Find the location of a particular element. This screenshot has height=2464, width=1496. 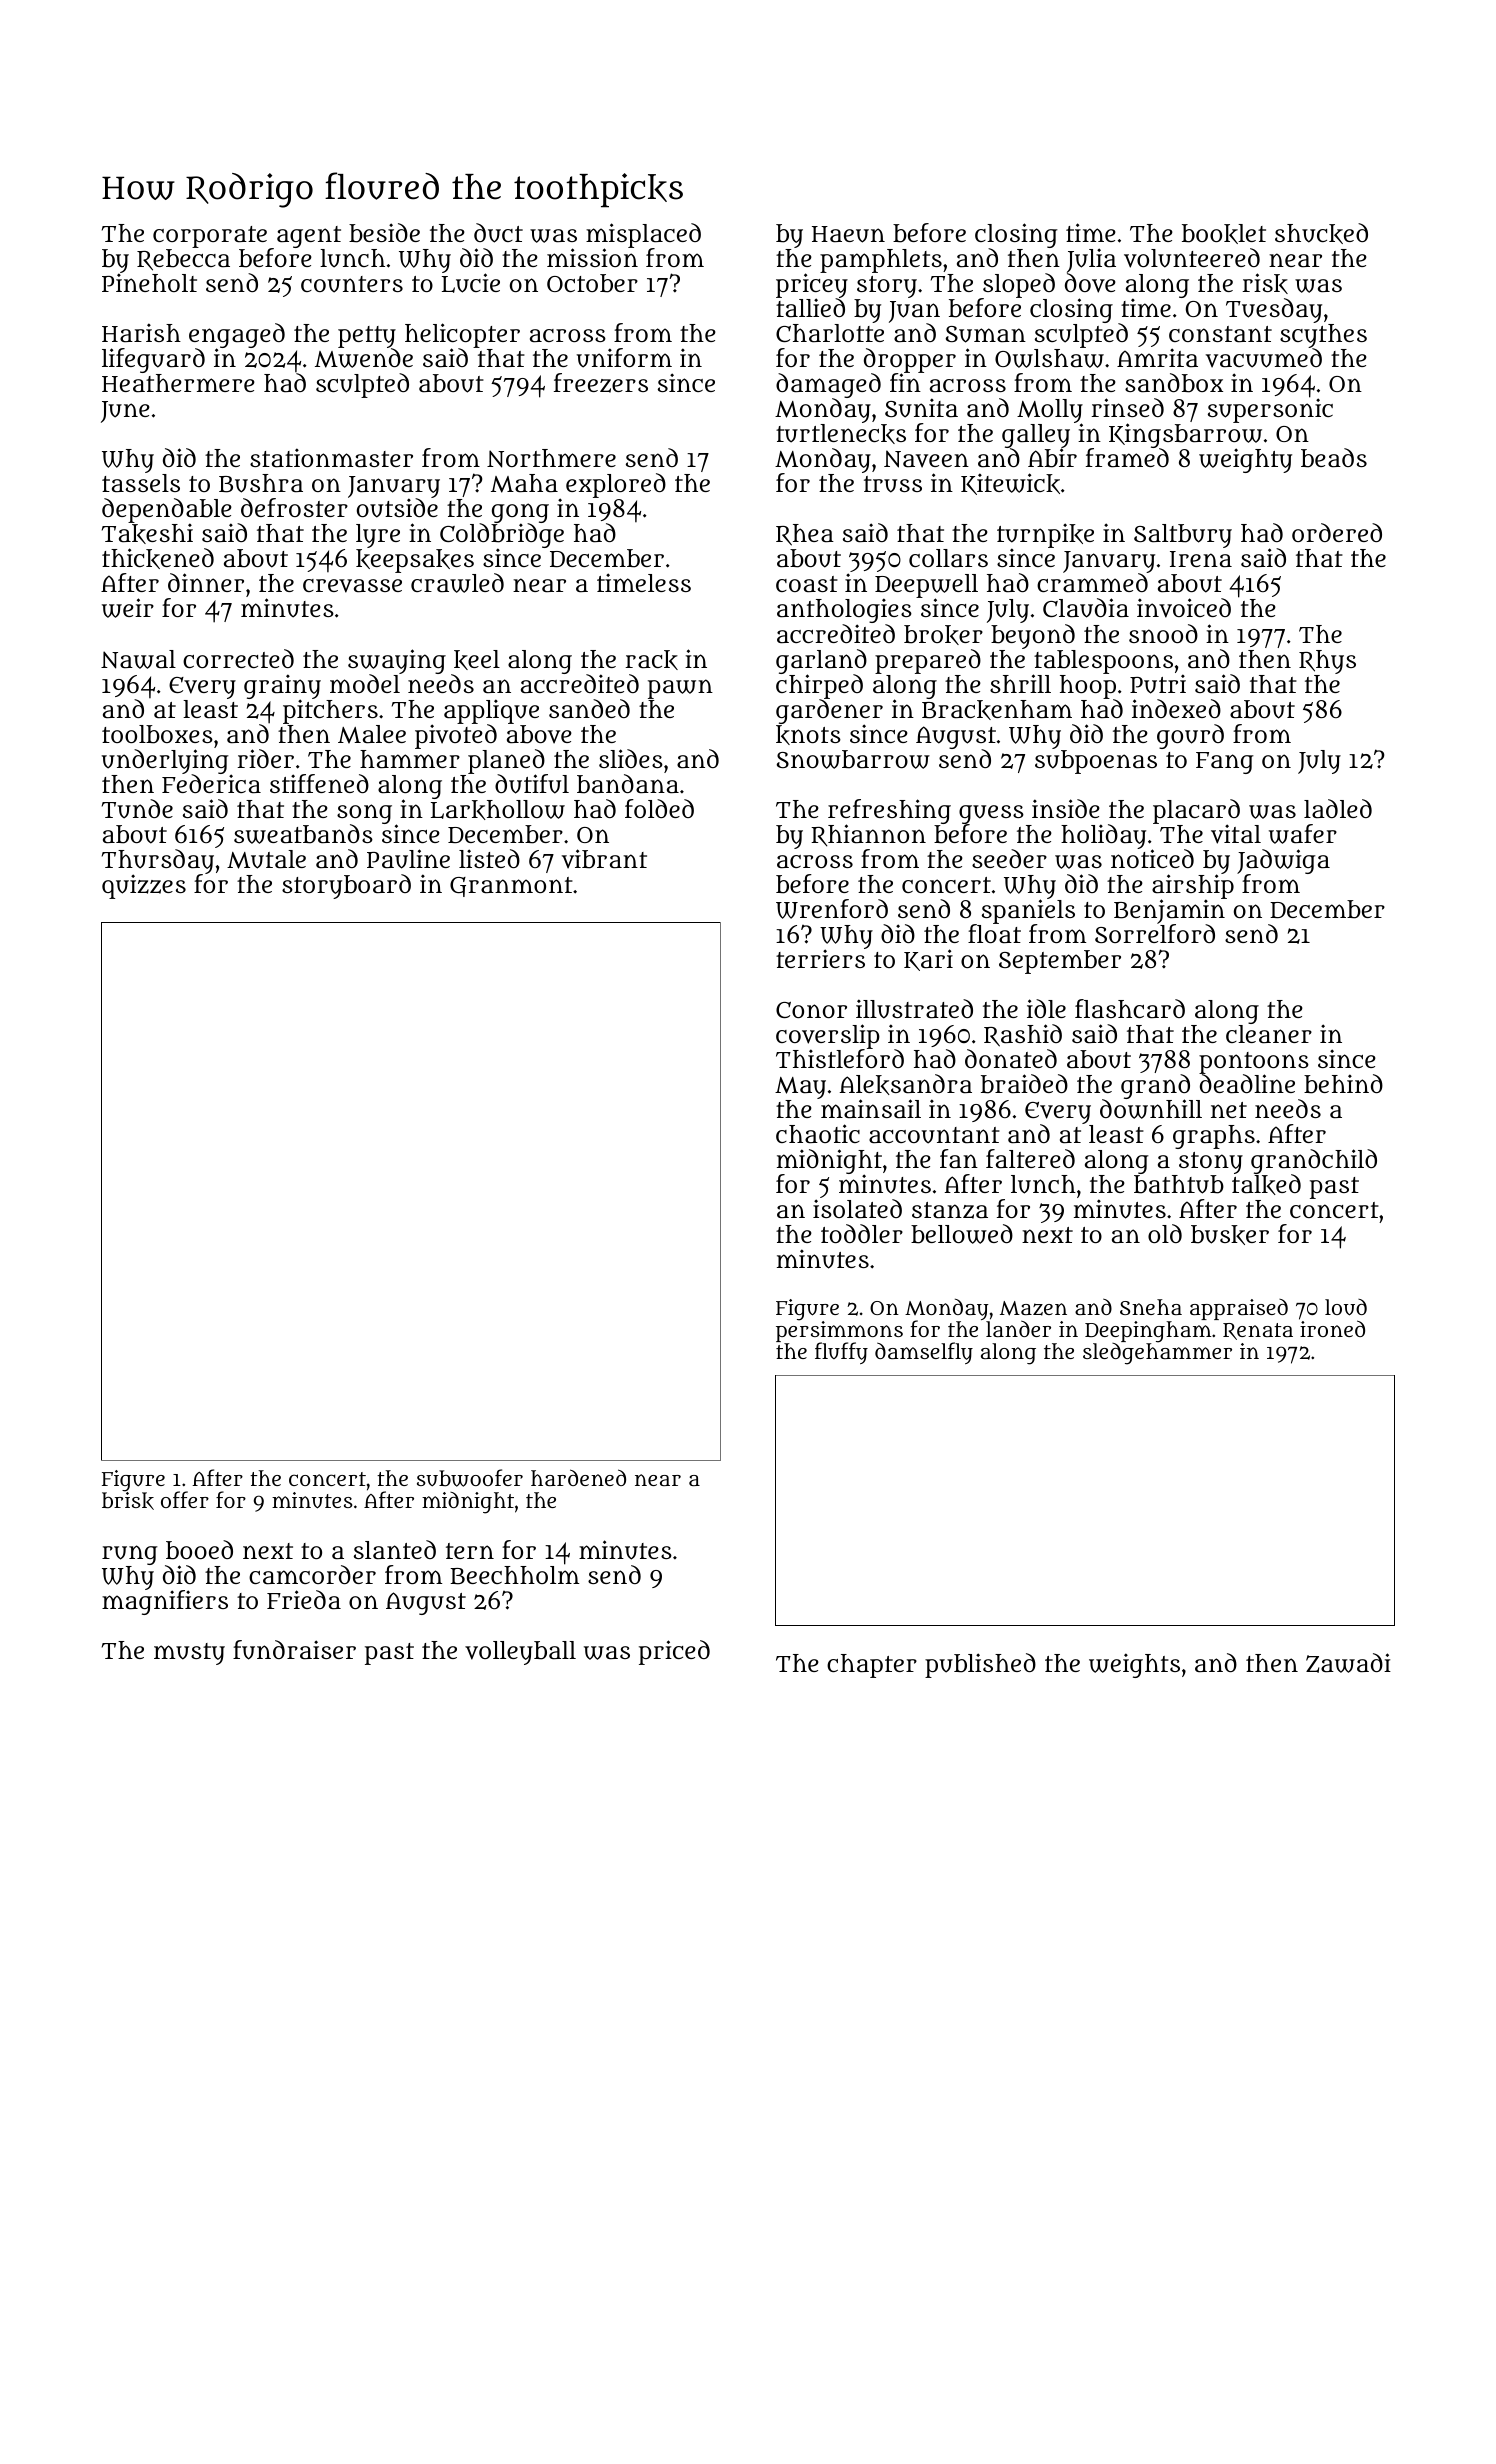

chapter is located at coordinates (872, 1666).
